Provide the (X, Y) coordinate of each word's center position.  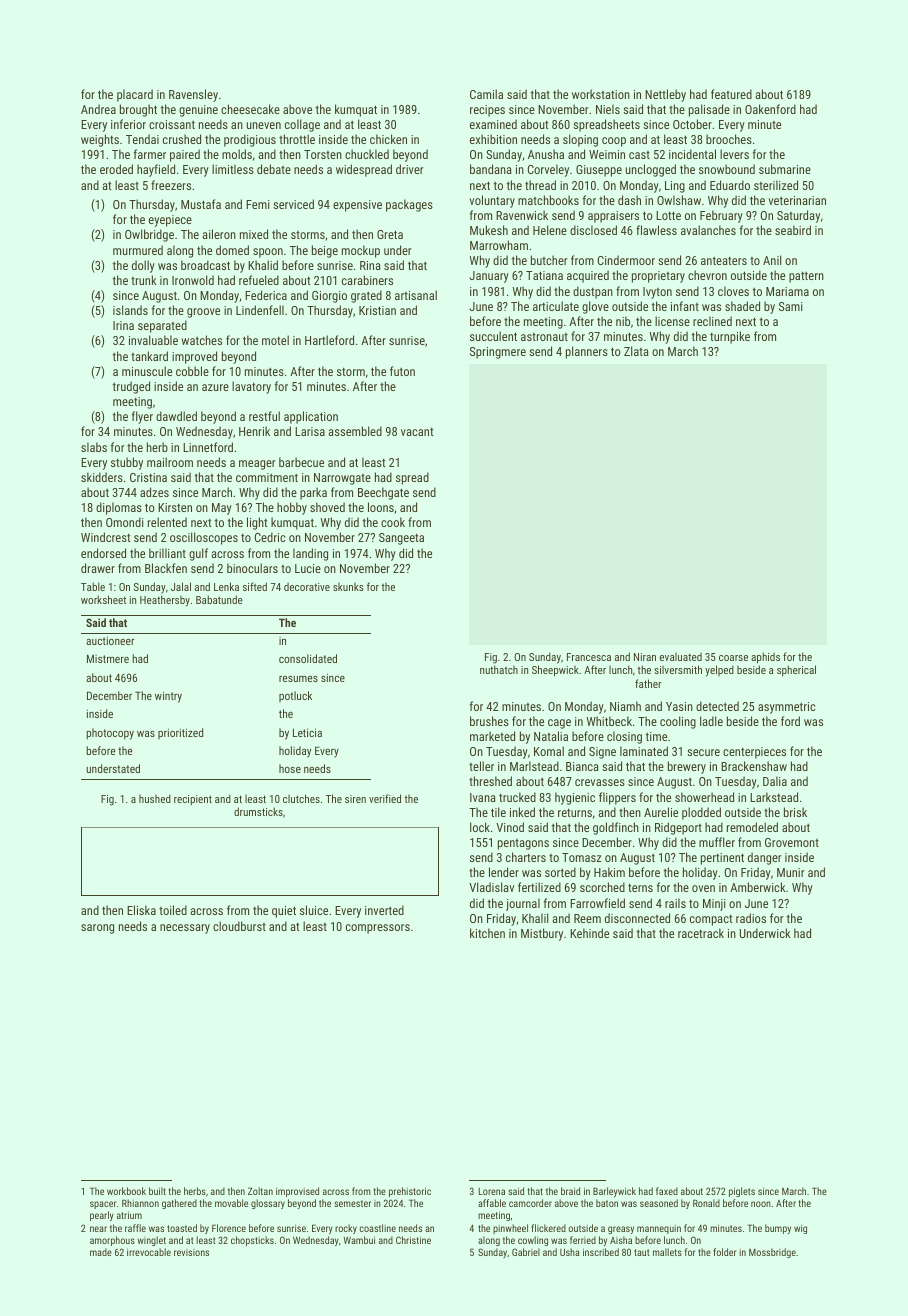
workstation (601, 94)
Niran (645, 657)
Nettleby (665, 95)
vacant (417, 432)
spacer (103, 1205)
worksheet (103, 599)
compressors (378, 929)
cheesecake (250, 109)
